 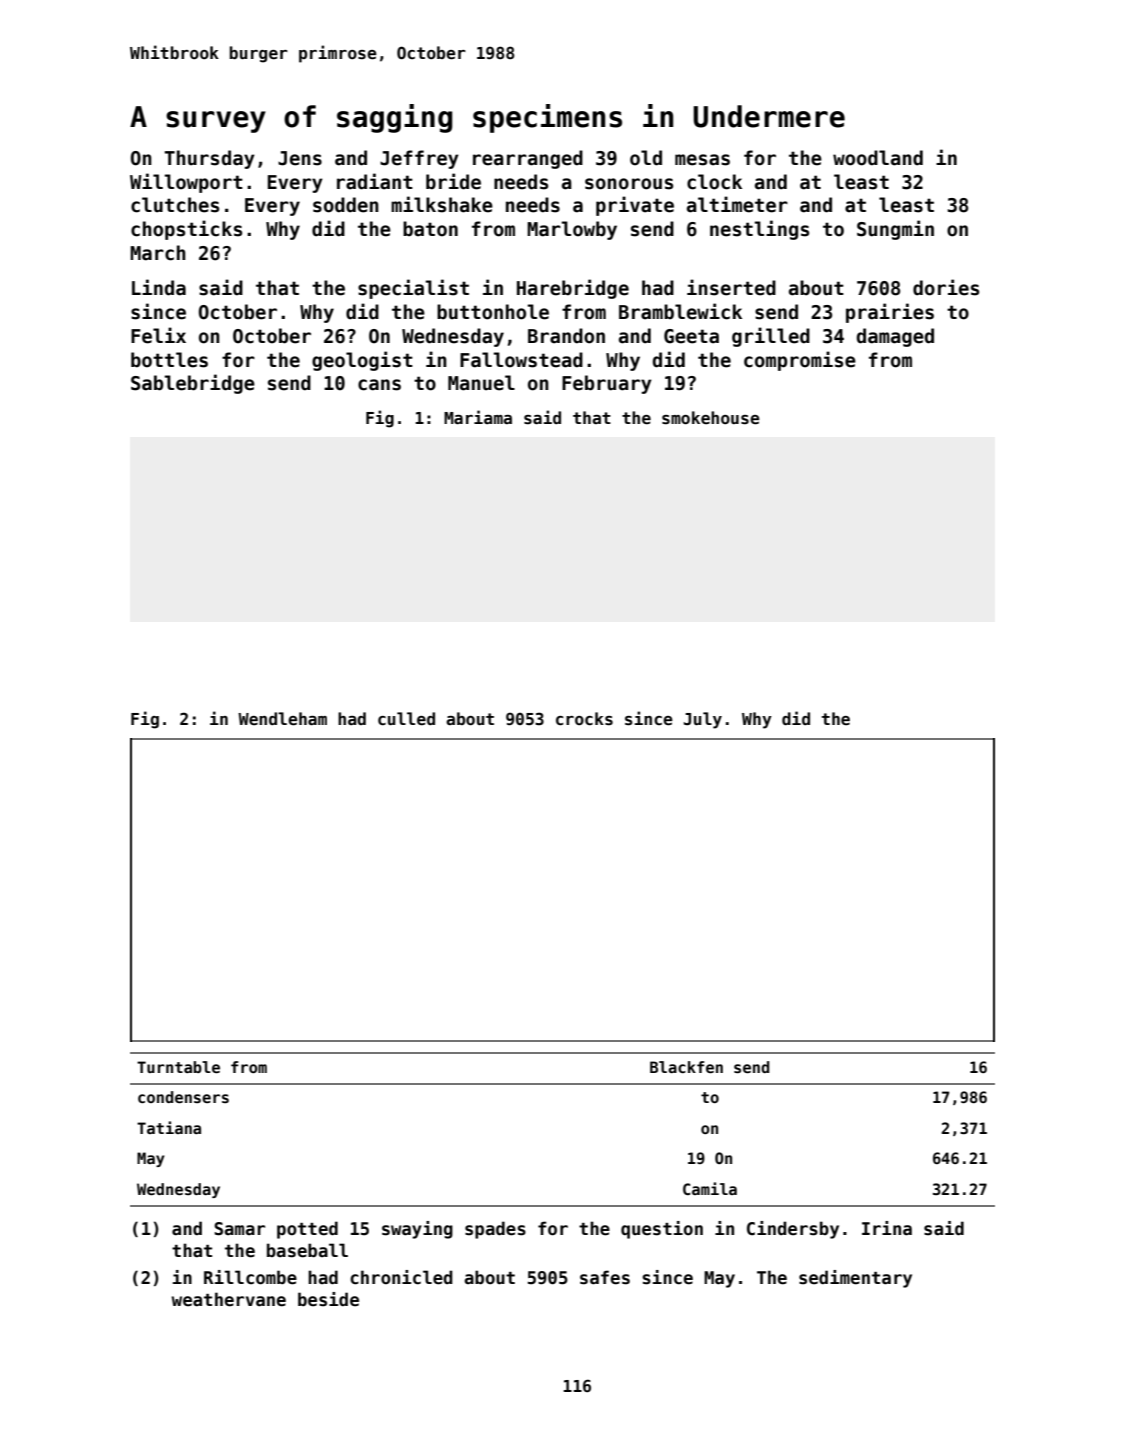 I want to click on sedimentary, so click(x=855, y=1279).
